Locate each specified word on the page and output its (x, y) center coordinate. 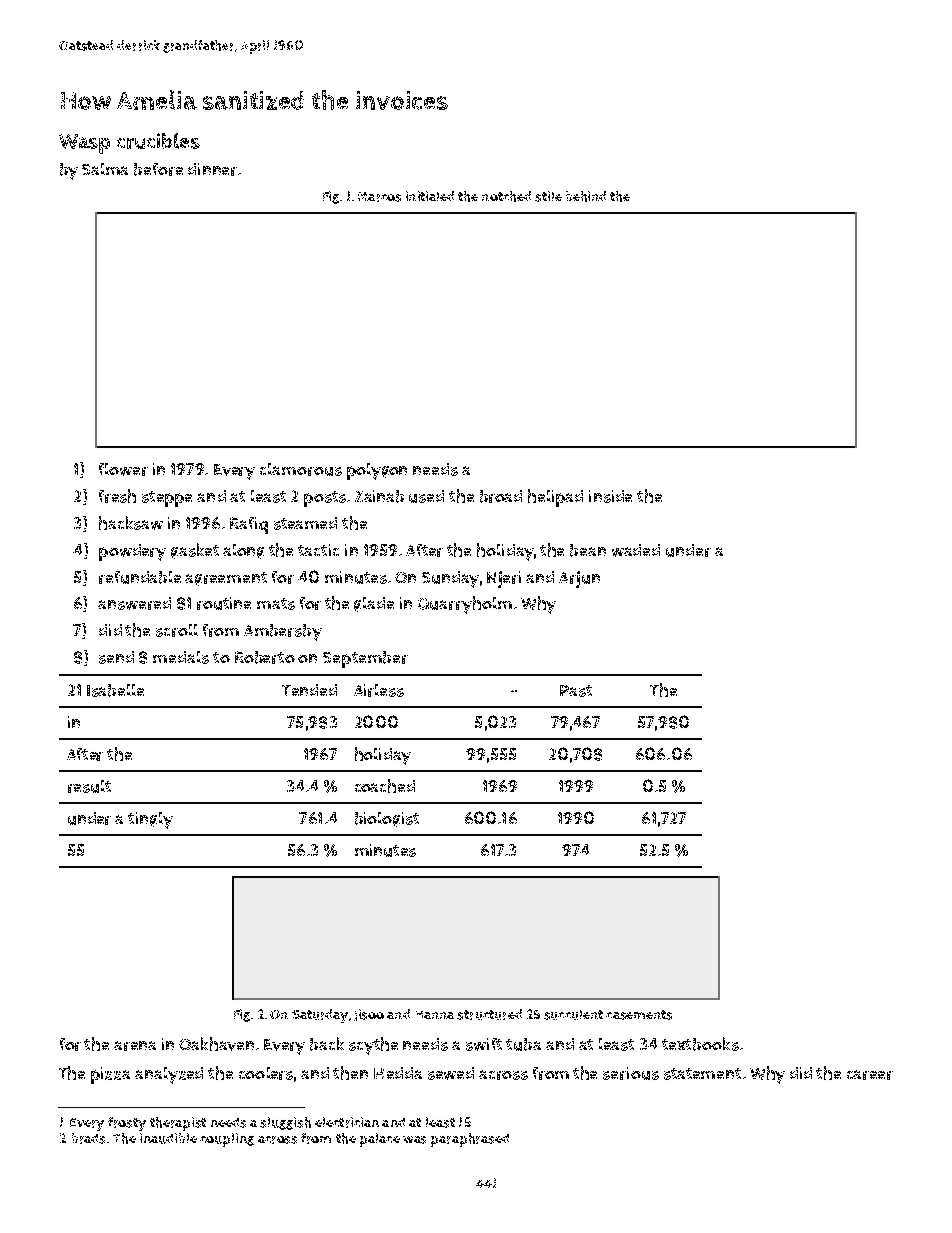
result (89, 786)
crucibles (158, 141)
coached (385, 786)
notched (506, 196)
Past (576, 691)
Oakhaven (216, 1044)
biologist (387, 819)
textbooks (700, 1044)
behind (586, 196)
